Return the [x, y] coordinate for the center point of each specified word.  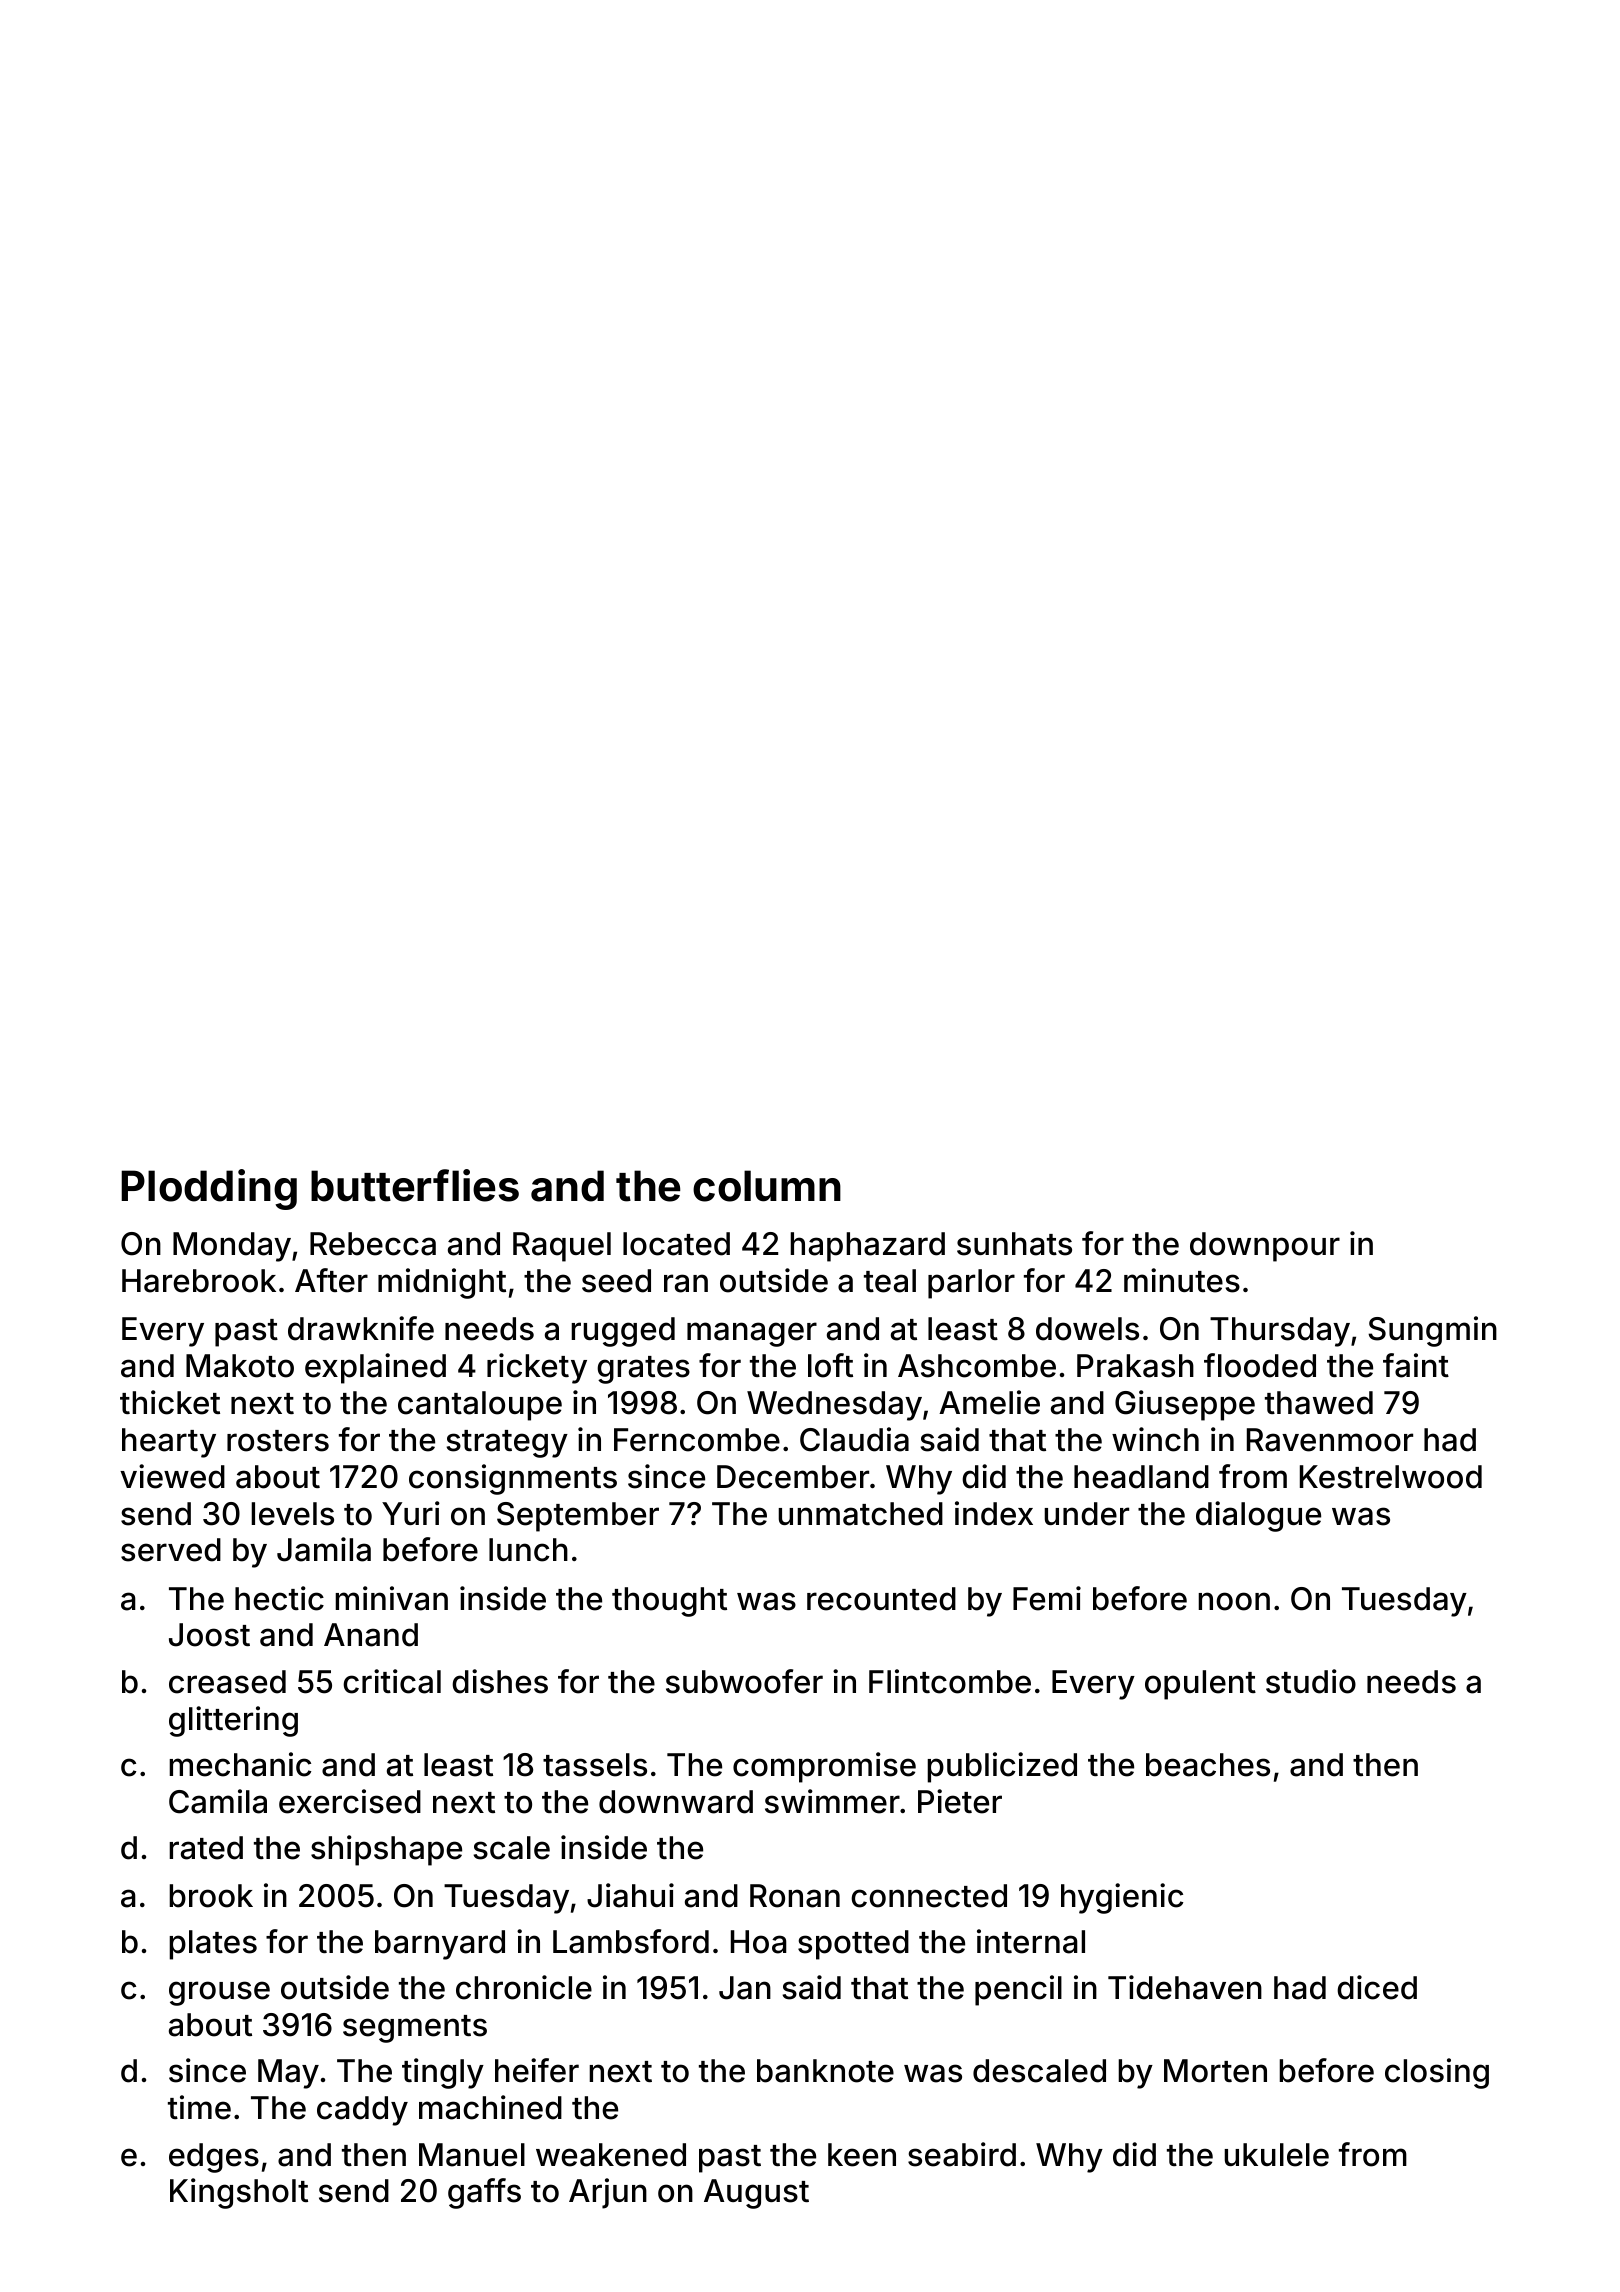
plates [213, 1945]
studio [1311, 1681]
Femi [1047, 1598]
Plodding [209, 1189]
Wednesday [834, 1406]
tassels [595, 1765]
